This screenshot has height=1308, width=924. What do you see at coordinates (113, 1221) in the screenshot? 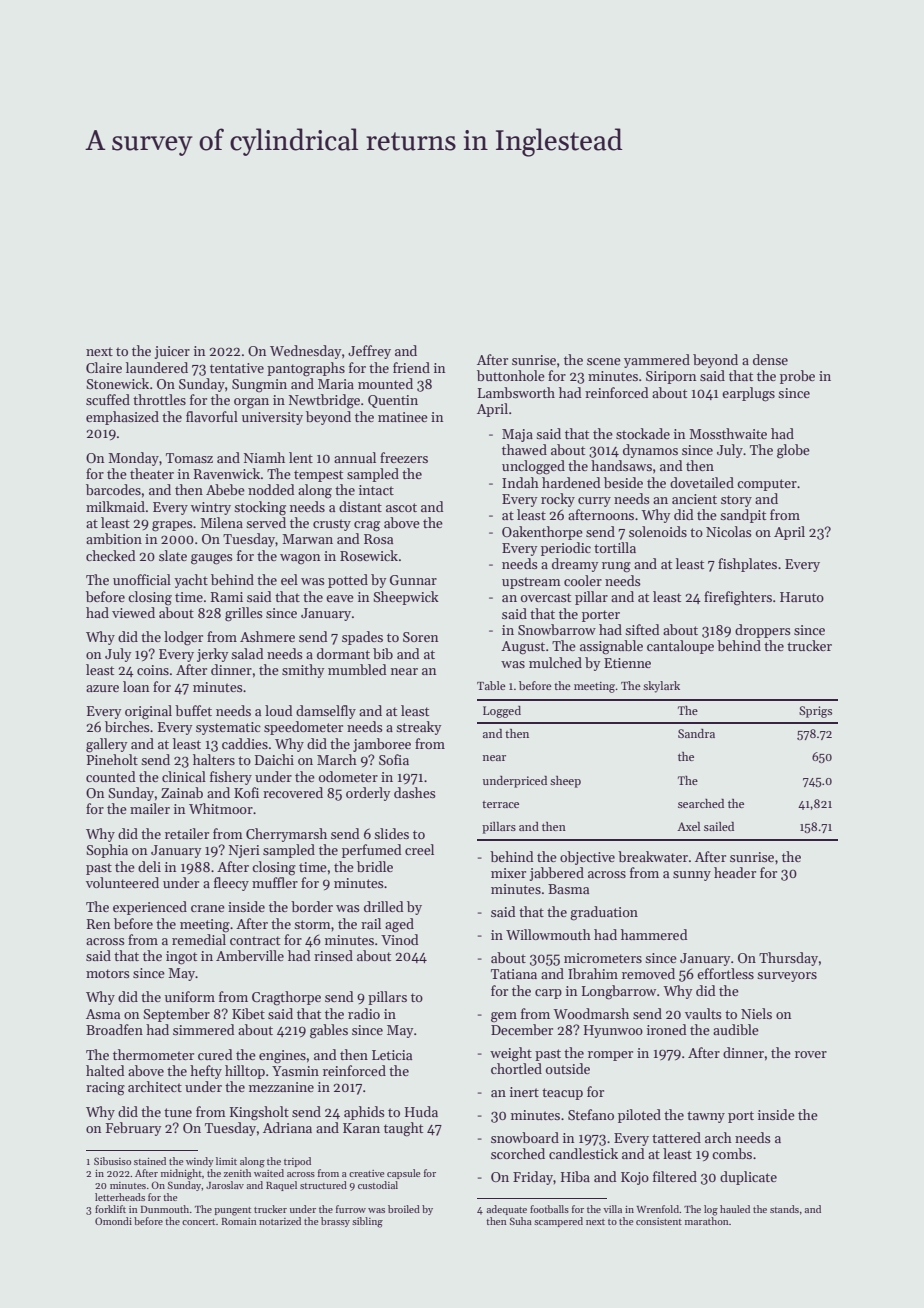
I see `Omondi` at bounding box center [113, 1221].
